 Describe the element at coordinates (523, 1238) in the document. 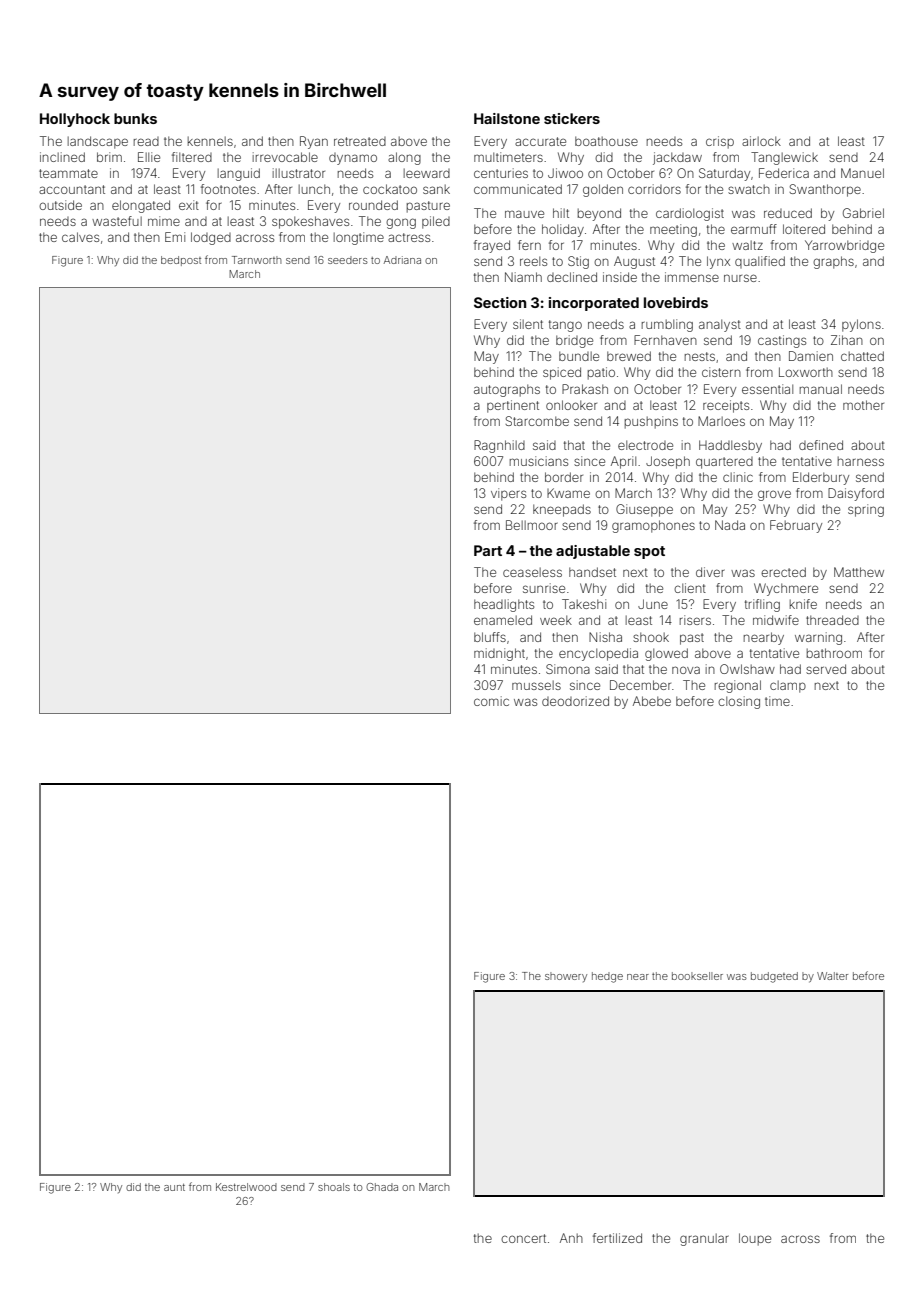

I see `concert` at that location.
